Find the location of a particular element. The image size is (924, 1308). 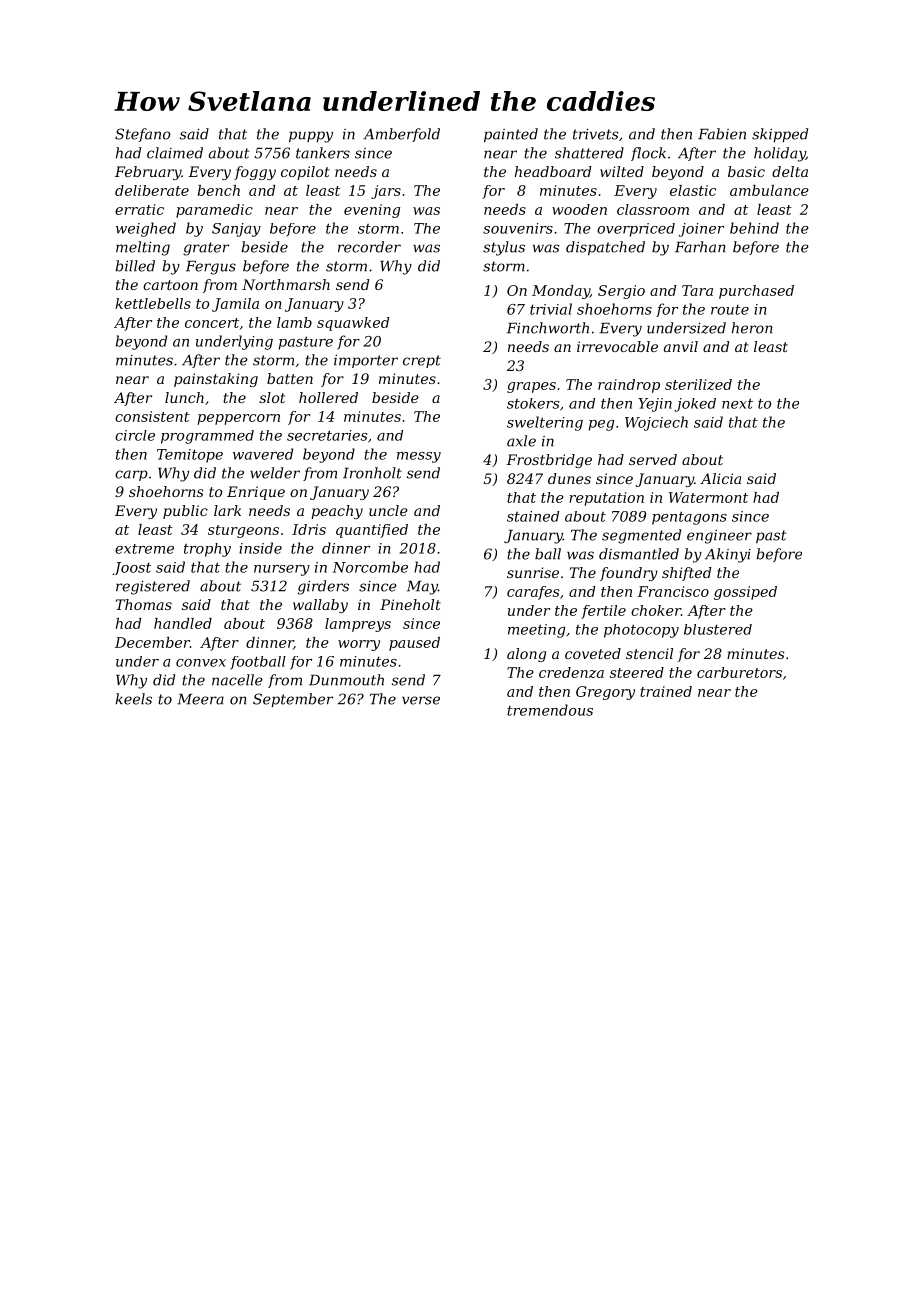

headboard is located at coordinates (553, 171).
